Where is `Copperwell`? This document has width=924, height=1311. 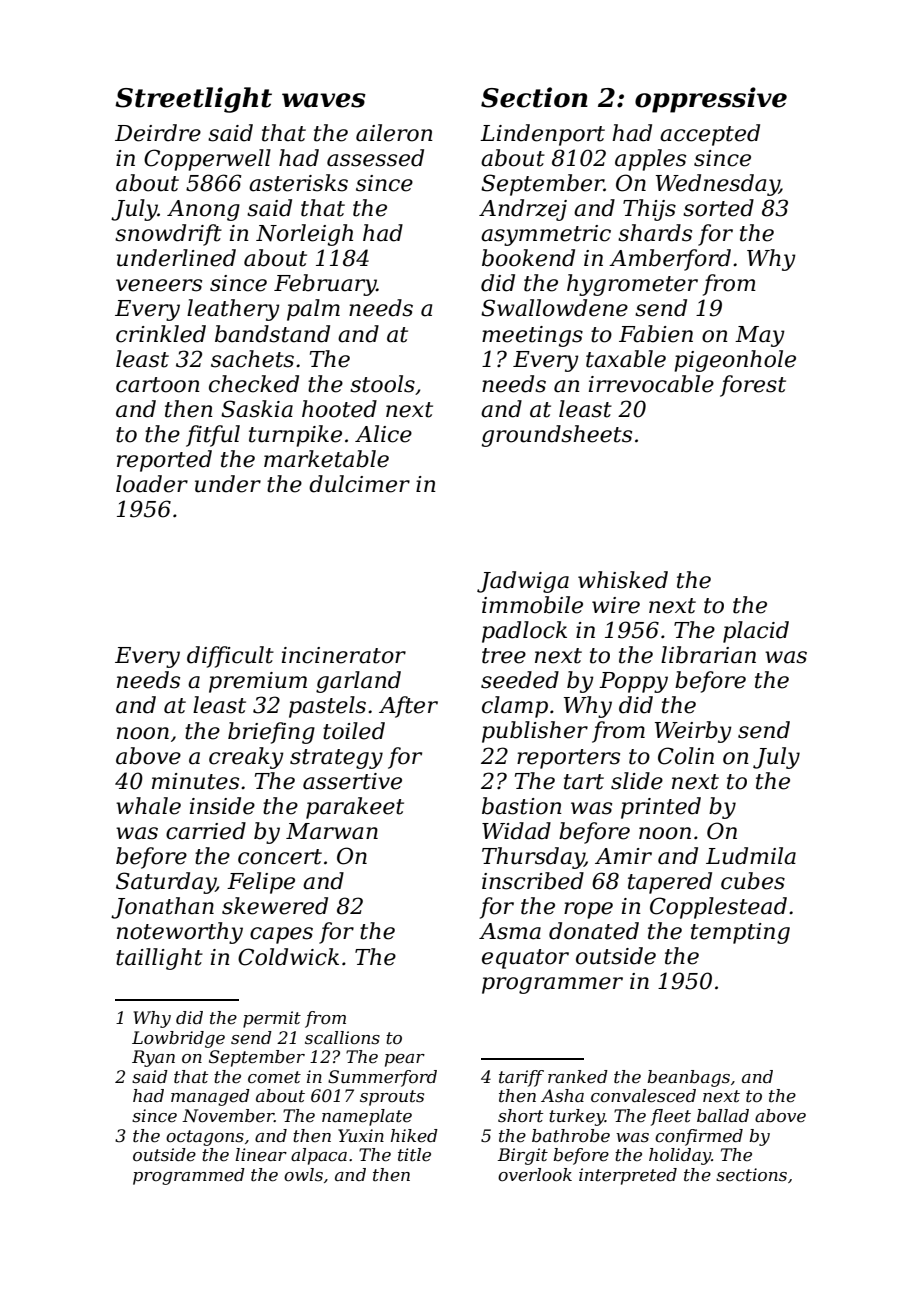
Copperwell is located at coordinates (207, 160).
